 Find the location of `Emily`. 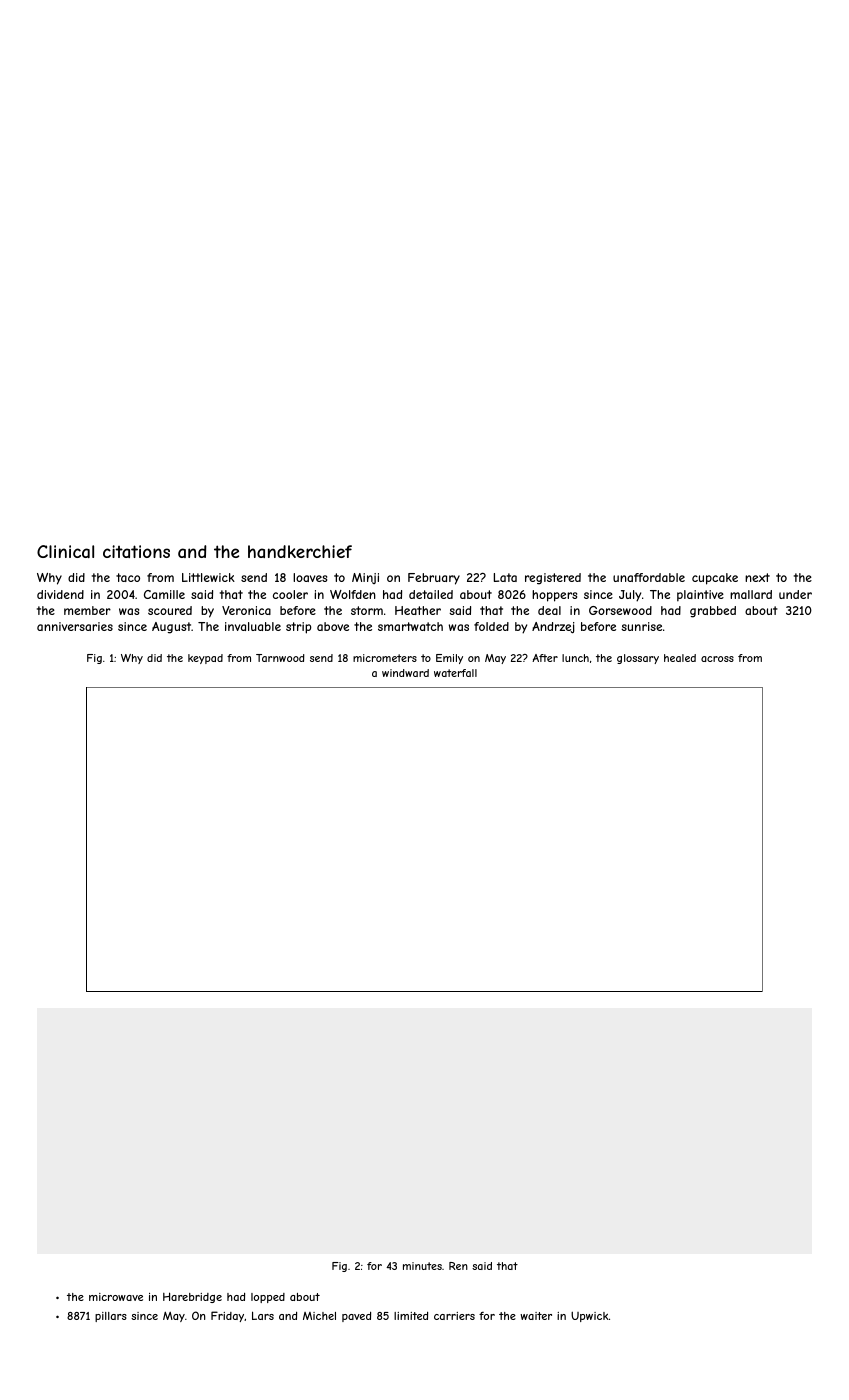

Emily is located at coordinates (449, 659).
